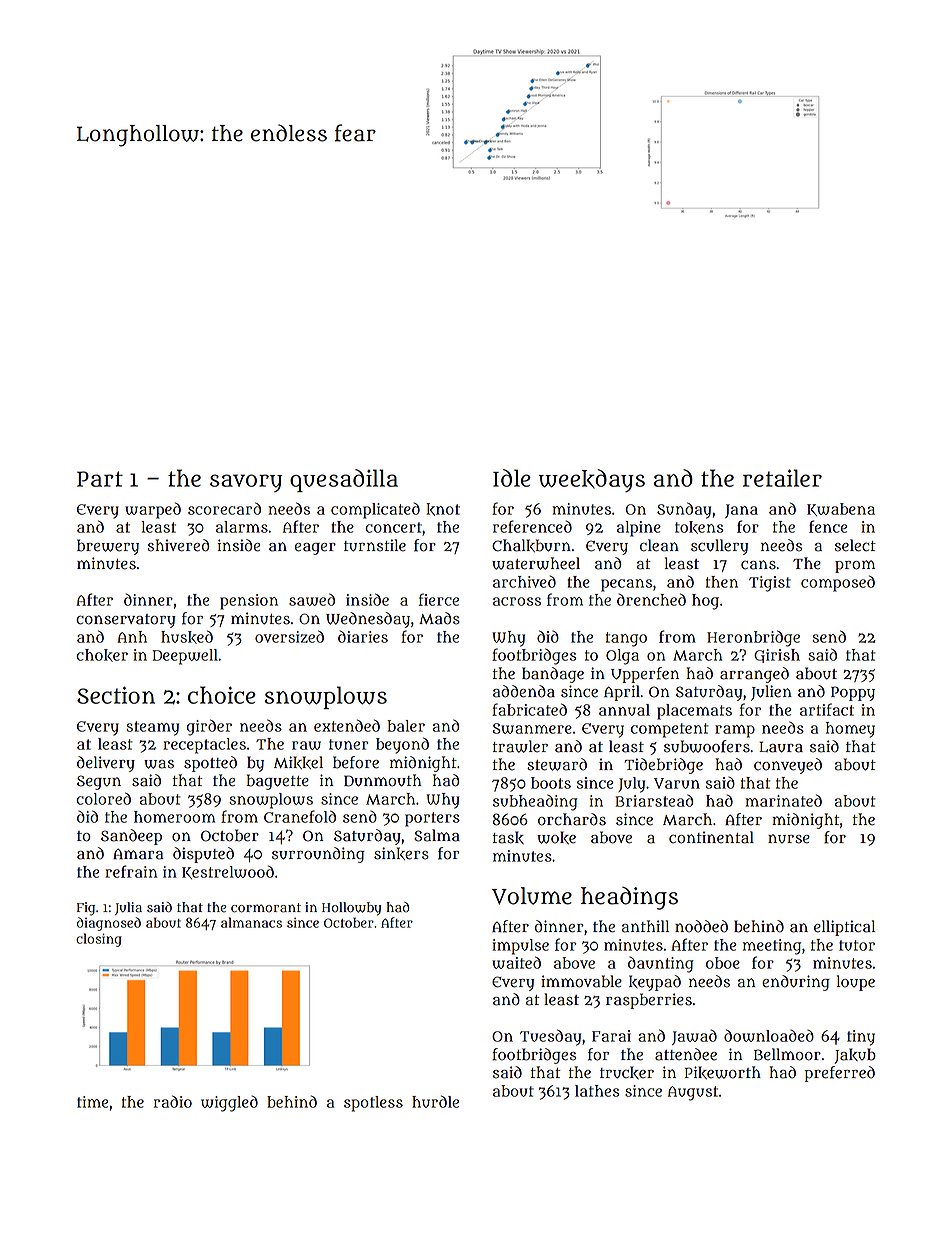  What do you see at coordinates (222, 695) in the page?
I see `choice` at bounding box center [222, 695].
